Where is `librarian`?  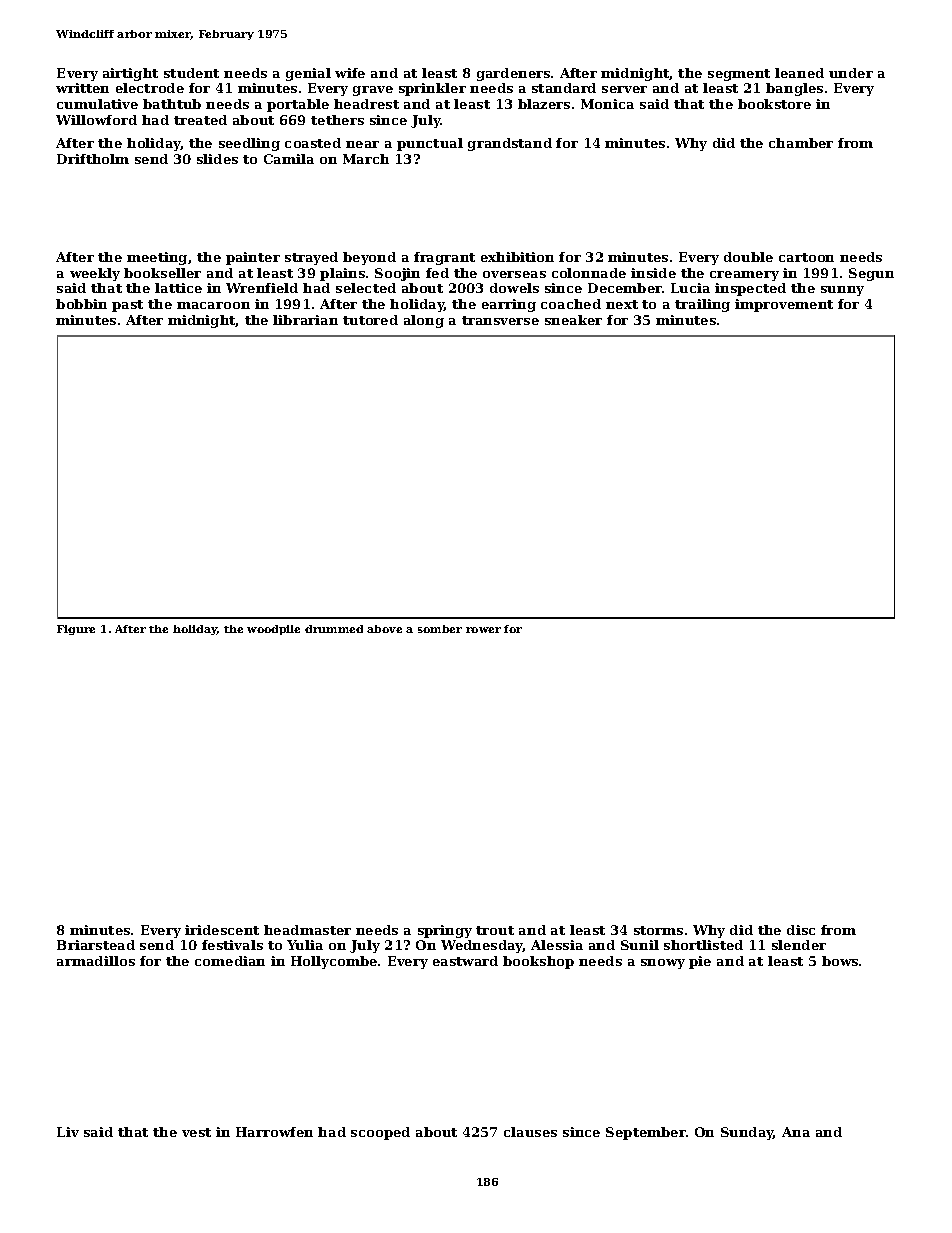 librarian is located at coordinates (305, 320).
